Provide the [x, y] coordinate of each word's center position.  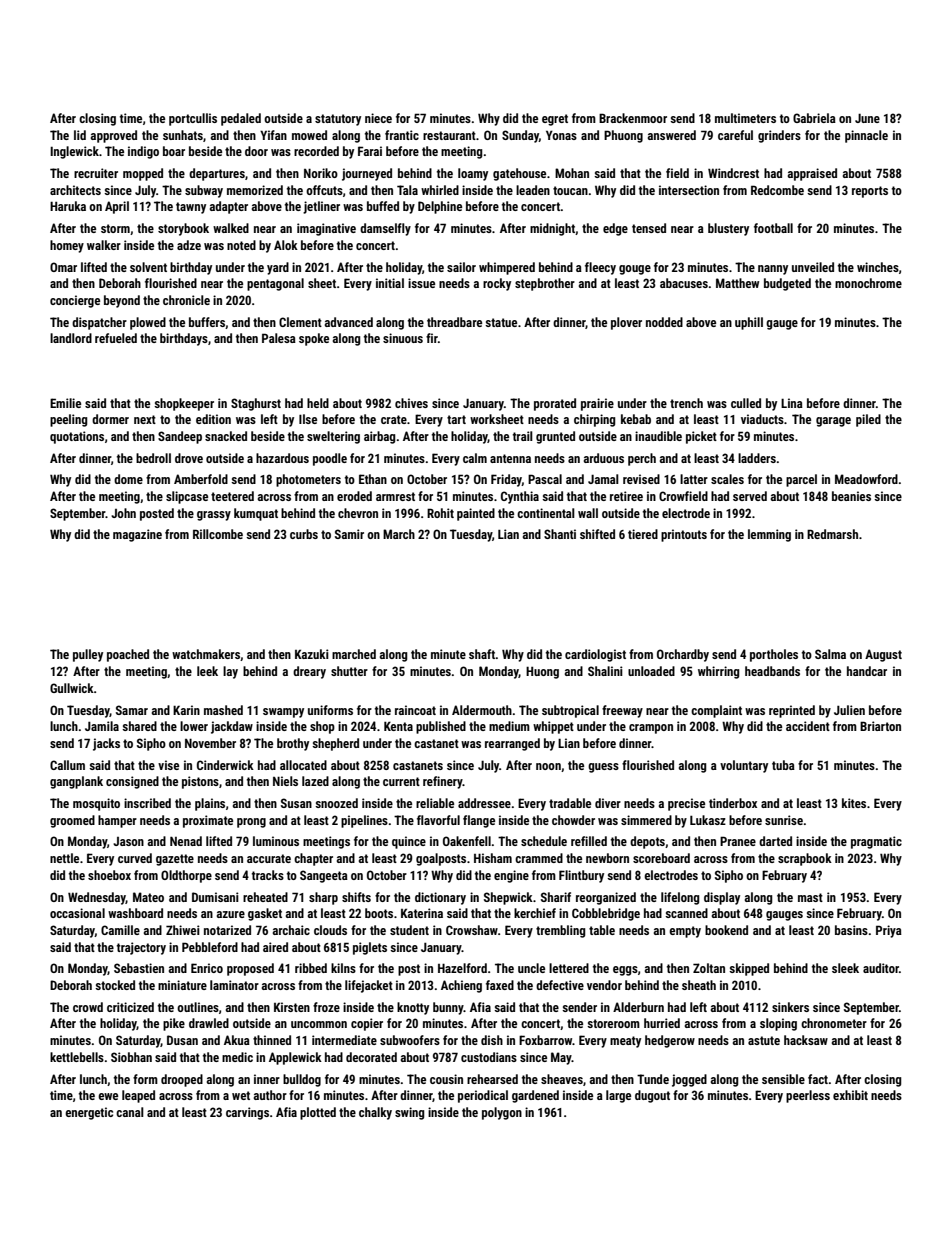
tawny [191, 208]
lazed [315, 781]
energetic [89, 1113]
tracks [268, 875]
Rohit [440, 513]
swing [409, 1113]
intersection [689, 190]
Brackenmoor [633, 118]
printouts [684, 535]
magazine [137, 535]
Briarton [880, 726]
